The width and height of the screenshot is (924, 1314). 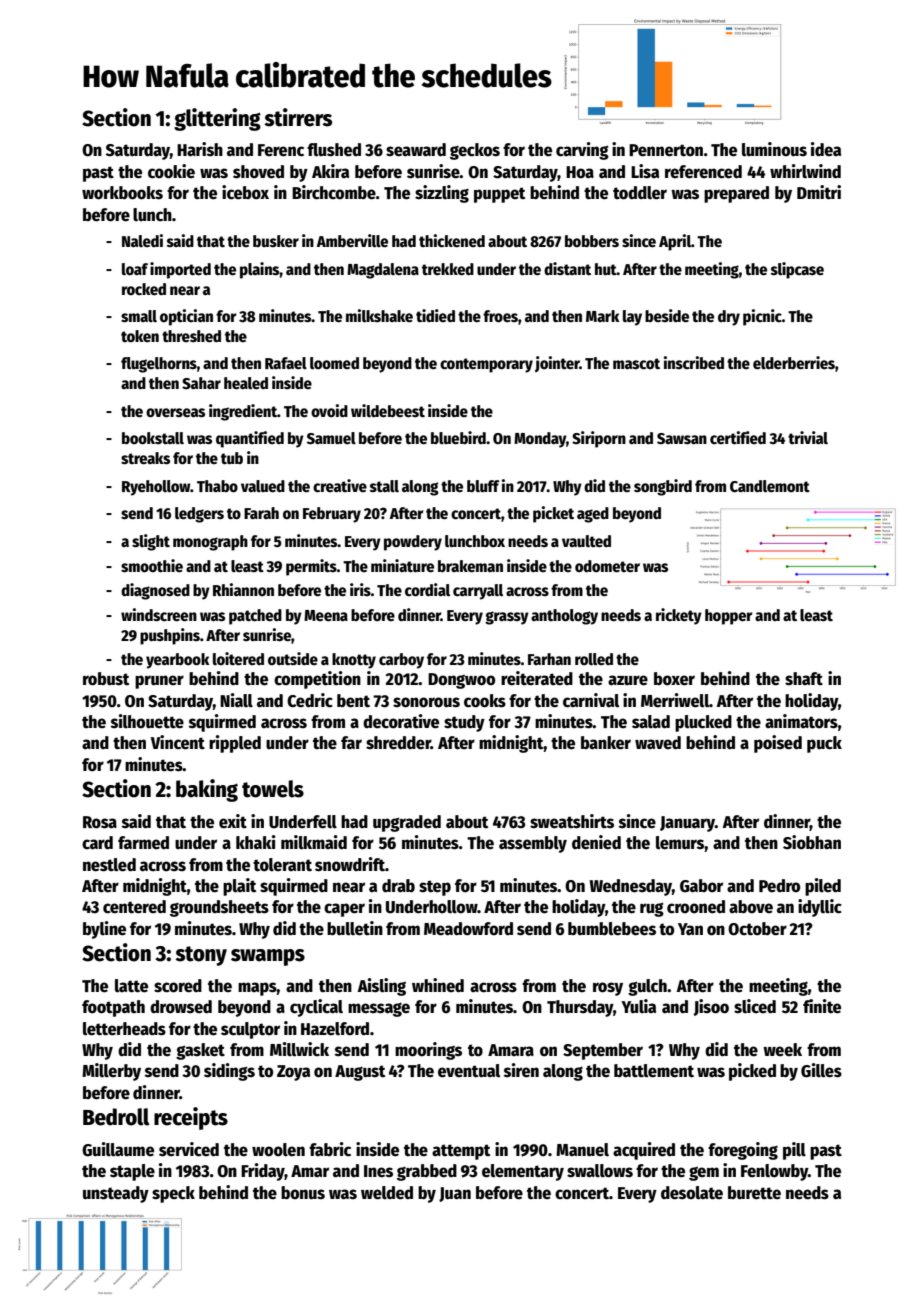 I want to click on idea, so click(x=826, y=149).
